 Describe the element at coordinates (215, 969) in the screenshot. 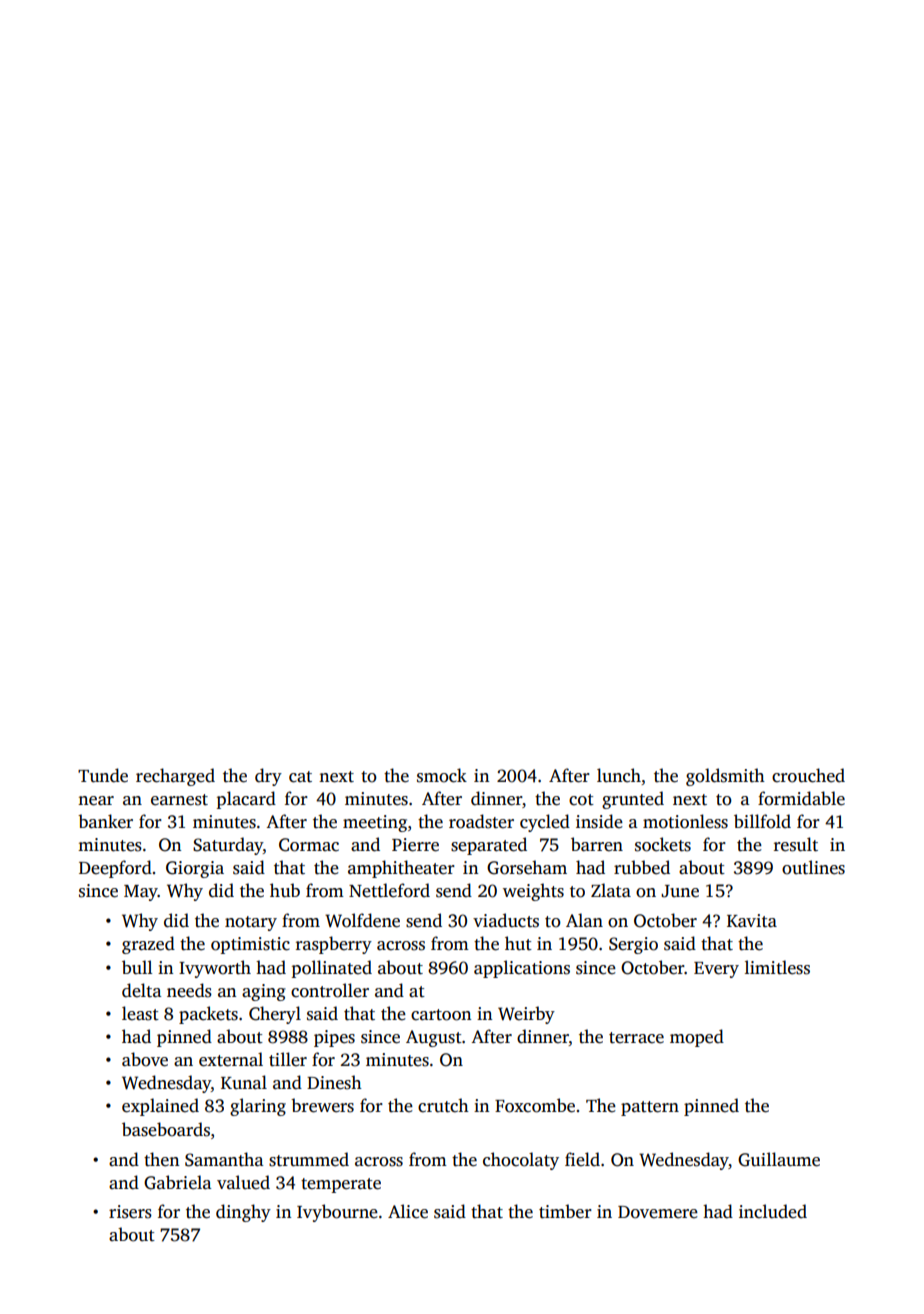

I see `Ivyworth` at that location.
